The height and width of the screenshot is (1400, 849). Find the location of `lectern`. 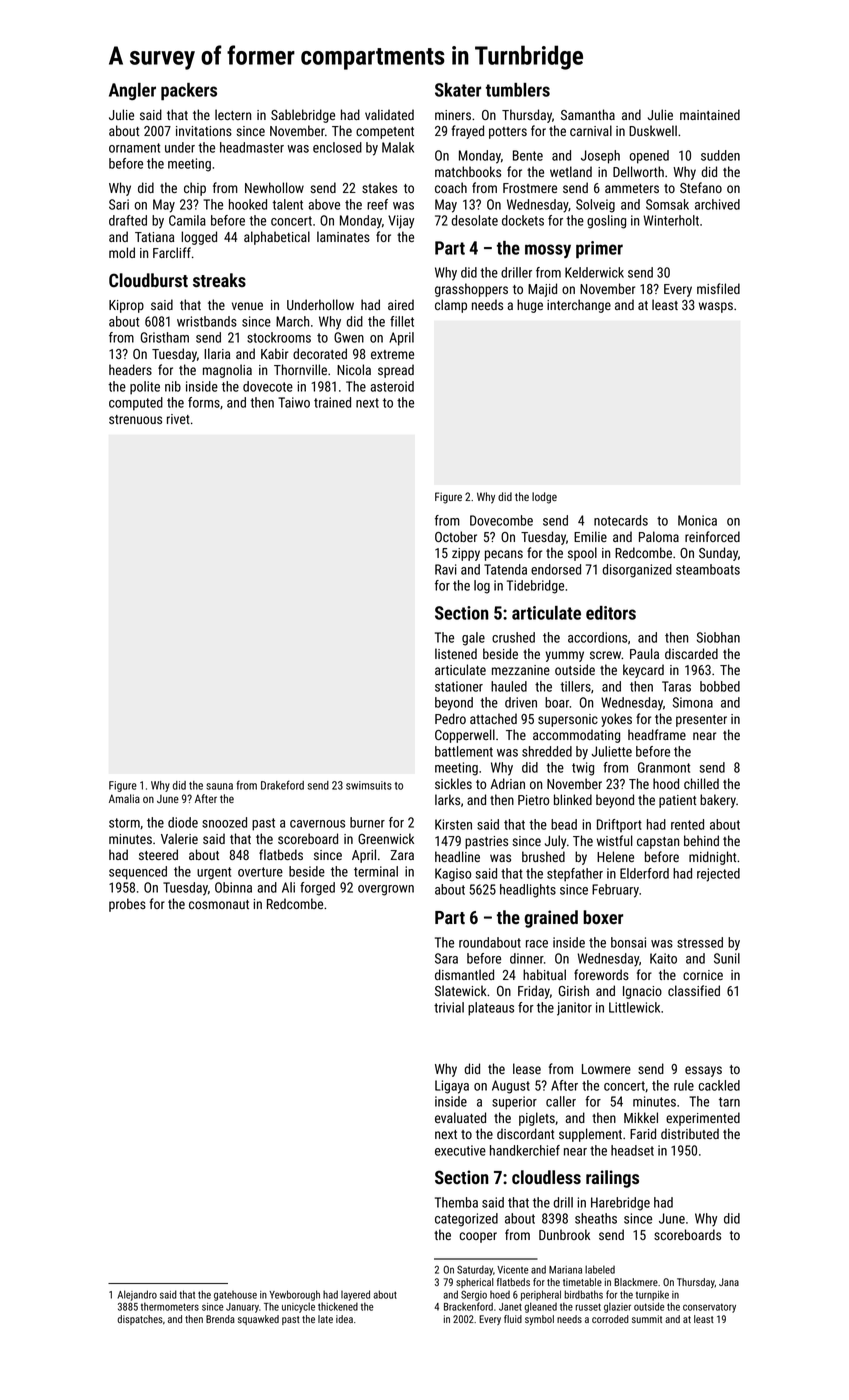

lectern is located at coordinates (233, 114).
